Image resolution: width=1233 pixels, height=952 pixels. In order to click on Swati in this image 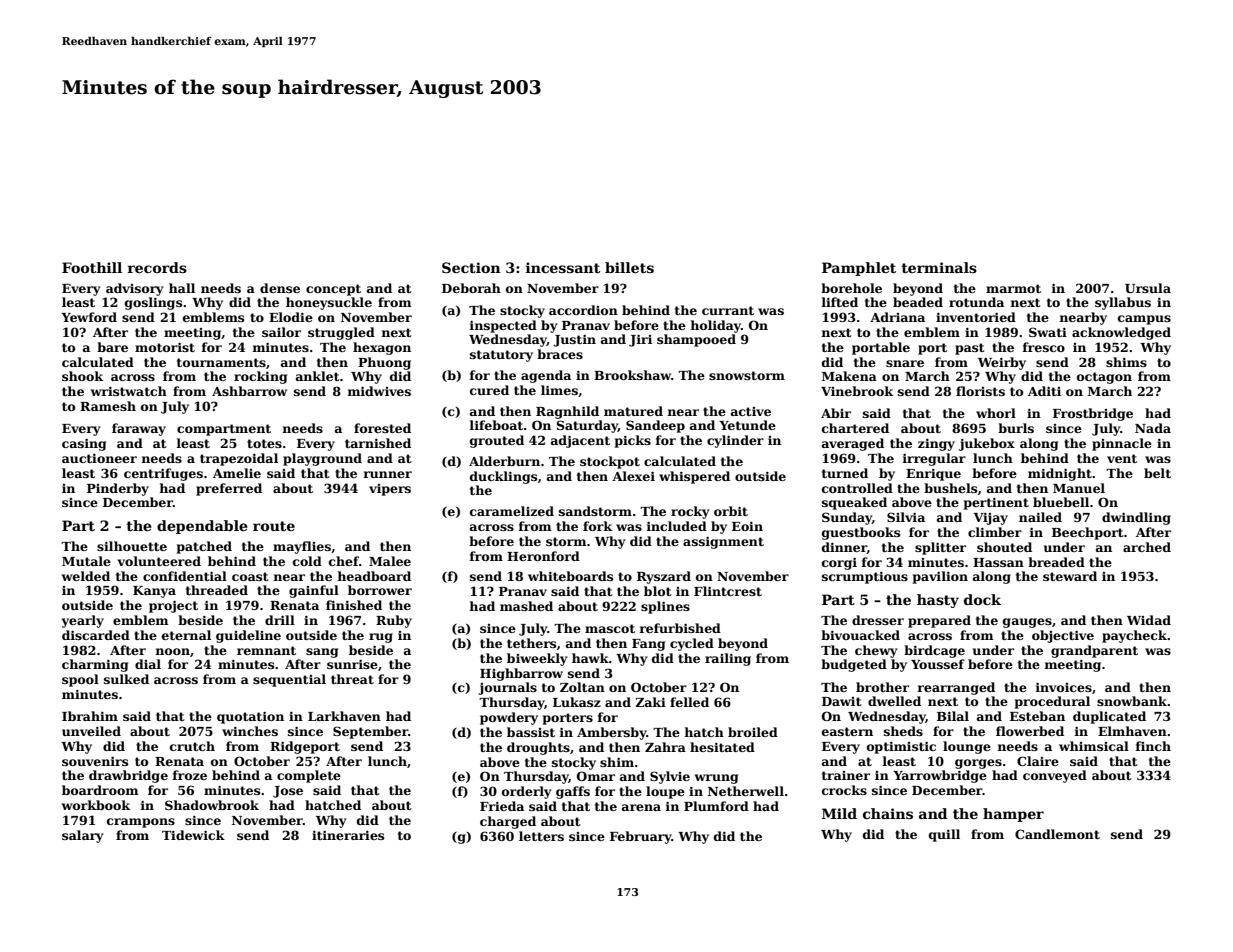, I will do `click(1048, 332)`.
